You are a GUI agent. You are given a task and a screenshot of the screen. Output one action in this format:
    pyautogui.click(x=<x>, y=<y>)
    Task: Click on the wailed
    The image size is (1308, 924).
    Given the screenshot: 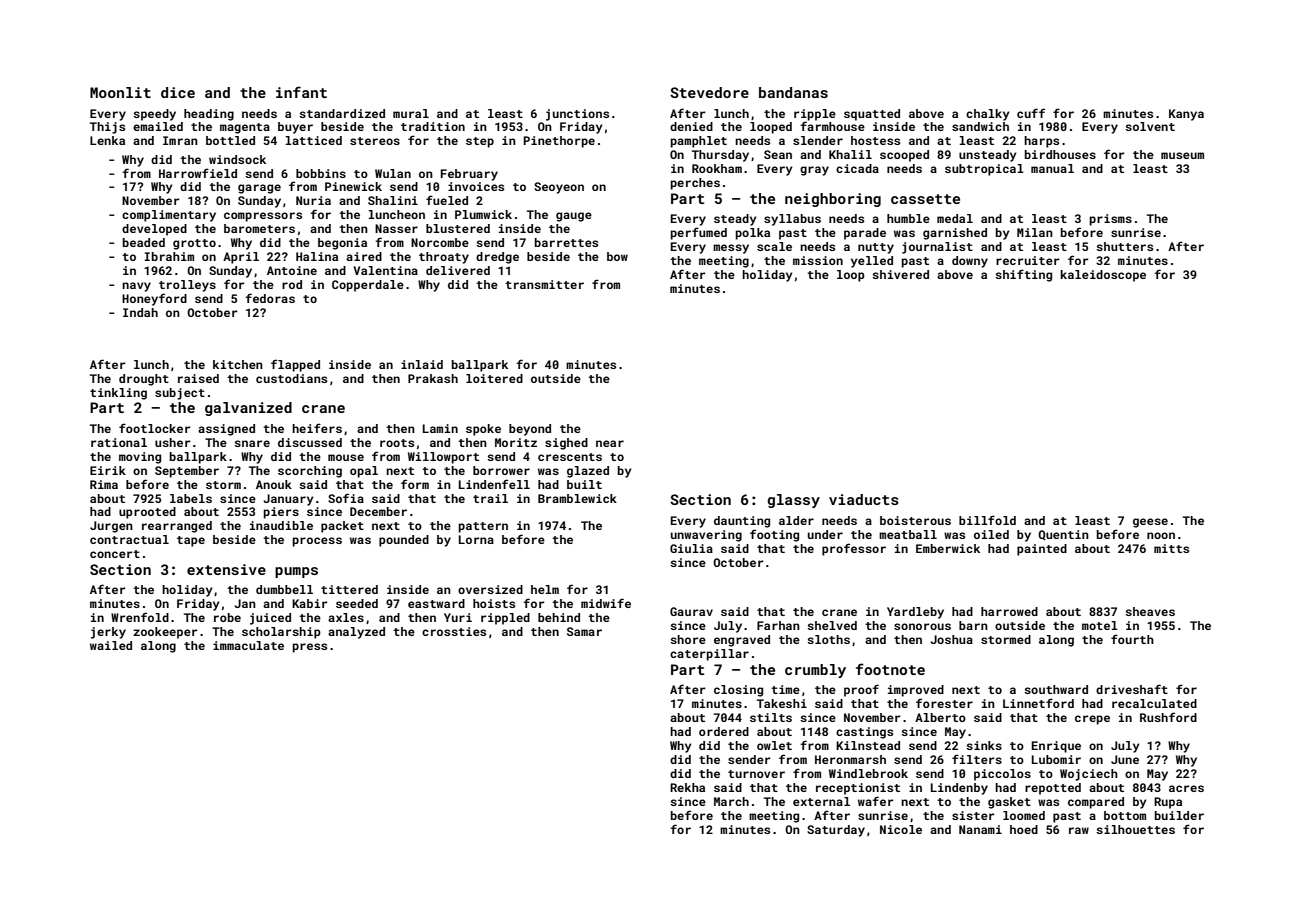 What is the action you would take?
    pyautogui.click(x=111, y=645)
